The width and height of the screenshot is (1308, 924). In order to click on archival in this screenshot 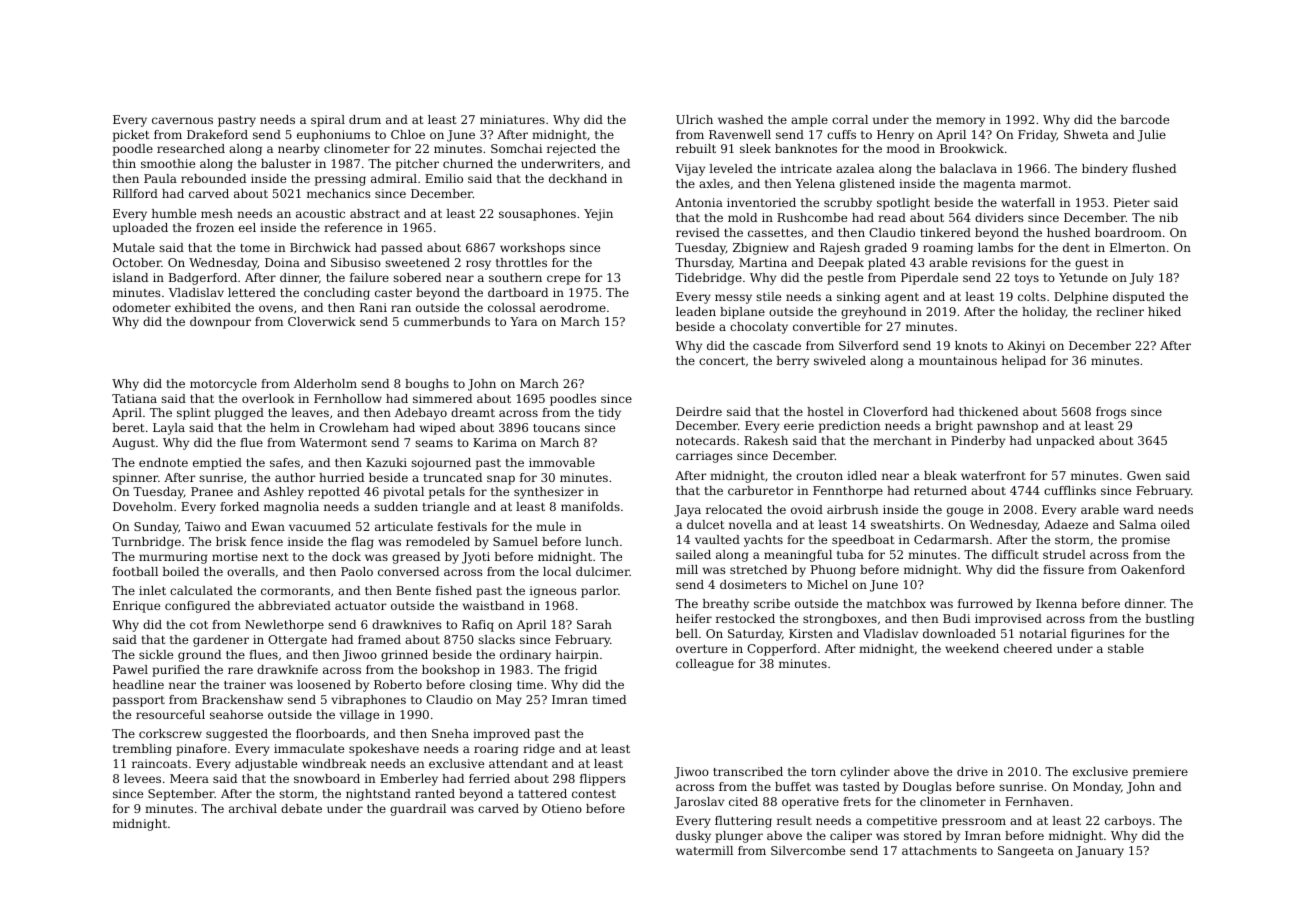, I will do `click(253, 808)`.
